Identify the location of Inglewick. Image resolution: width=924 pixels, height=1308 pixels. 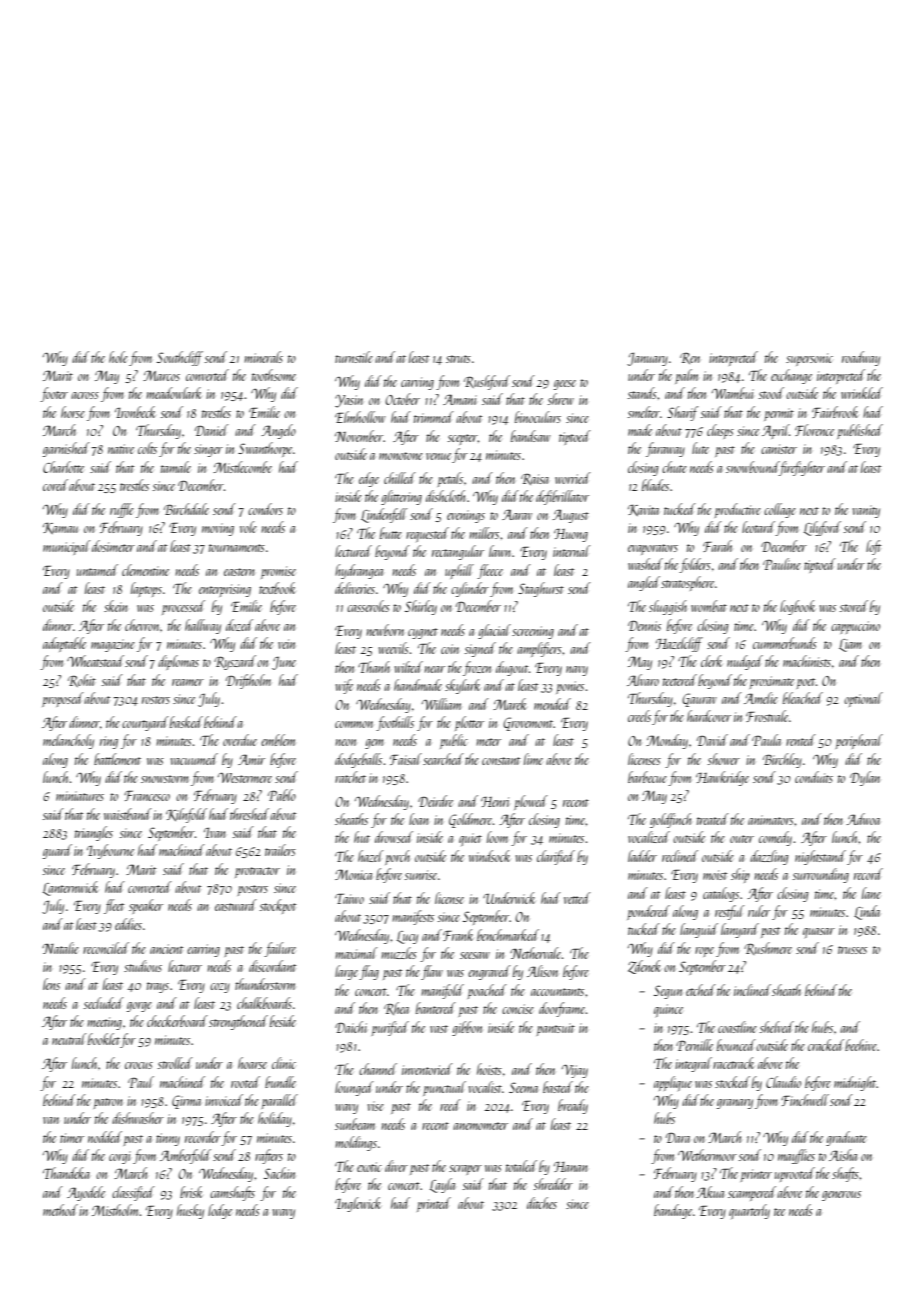
(358, 1204).
